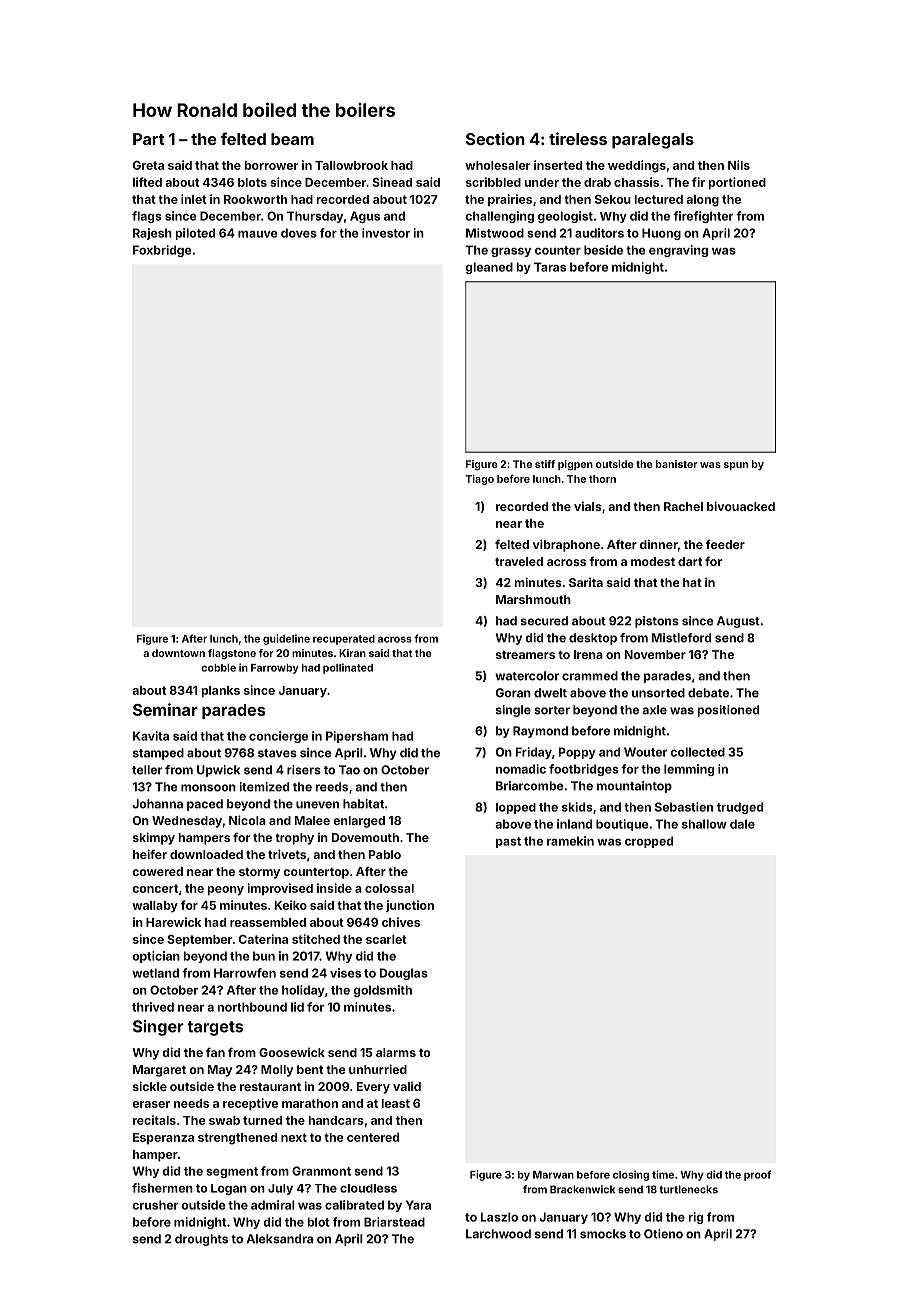 This document has width=908, height=1316. What do you see at coordinates (280, 1239) in the document?
I see `Aleksandra` at bounding box center [280, 1239].
